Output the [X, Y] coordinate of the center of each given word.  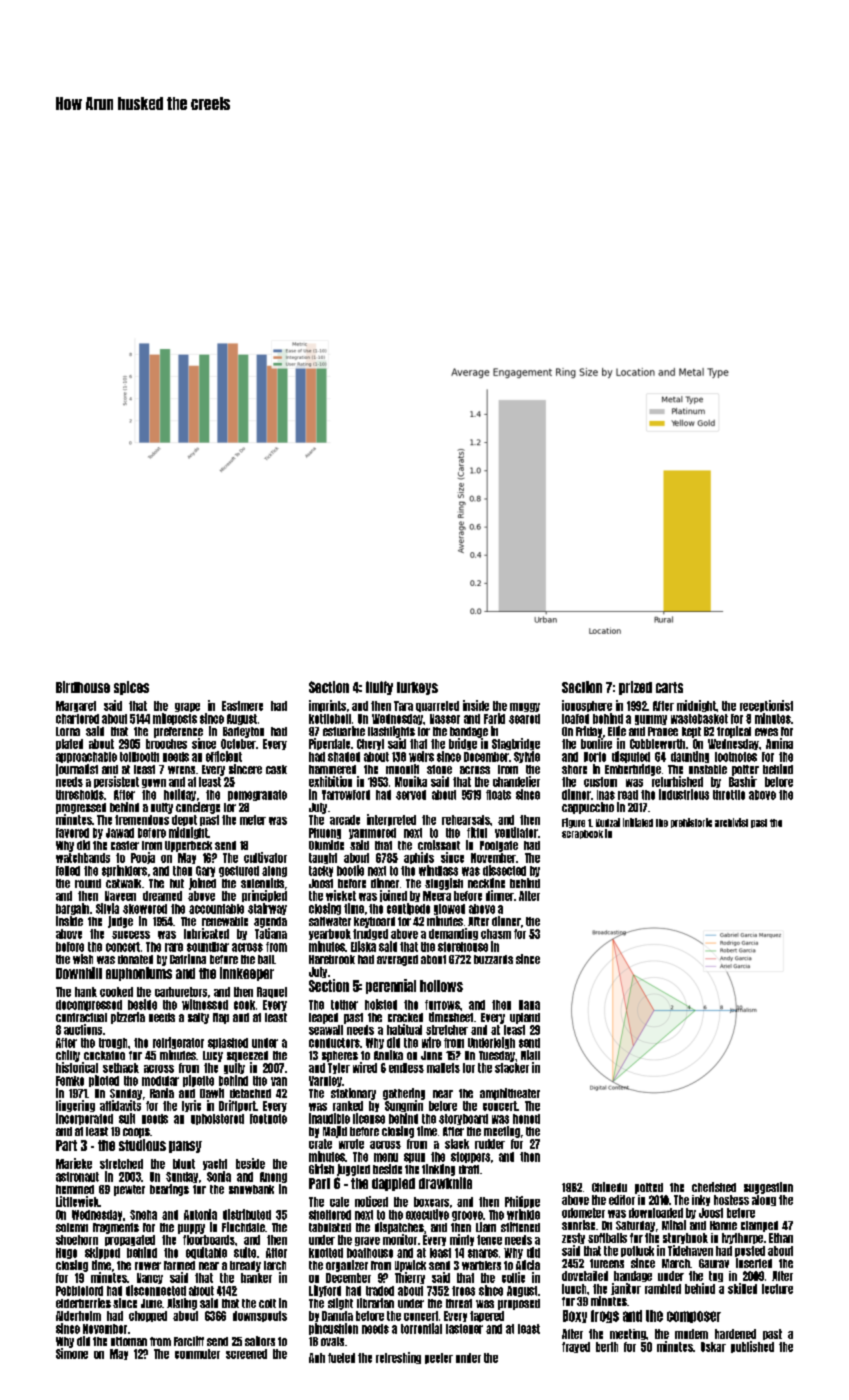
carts [669, 687]
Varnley [325, 1081]
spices [131, 688]
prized [635, 688]
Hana [529, 1005]
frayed [576, 1347]
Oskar [713, 1347]
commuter [197, 1354]
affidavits [120, 1105]
